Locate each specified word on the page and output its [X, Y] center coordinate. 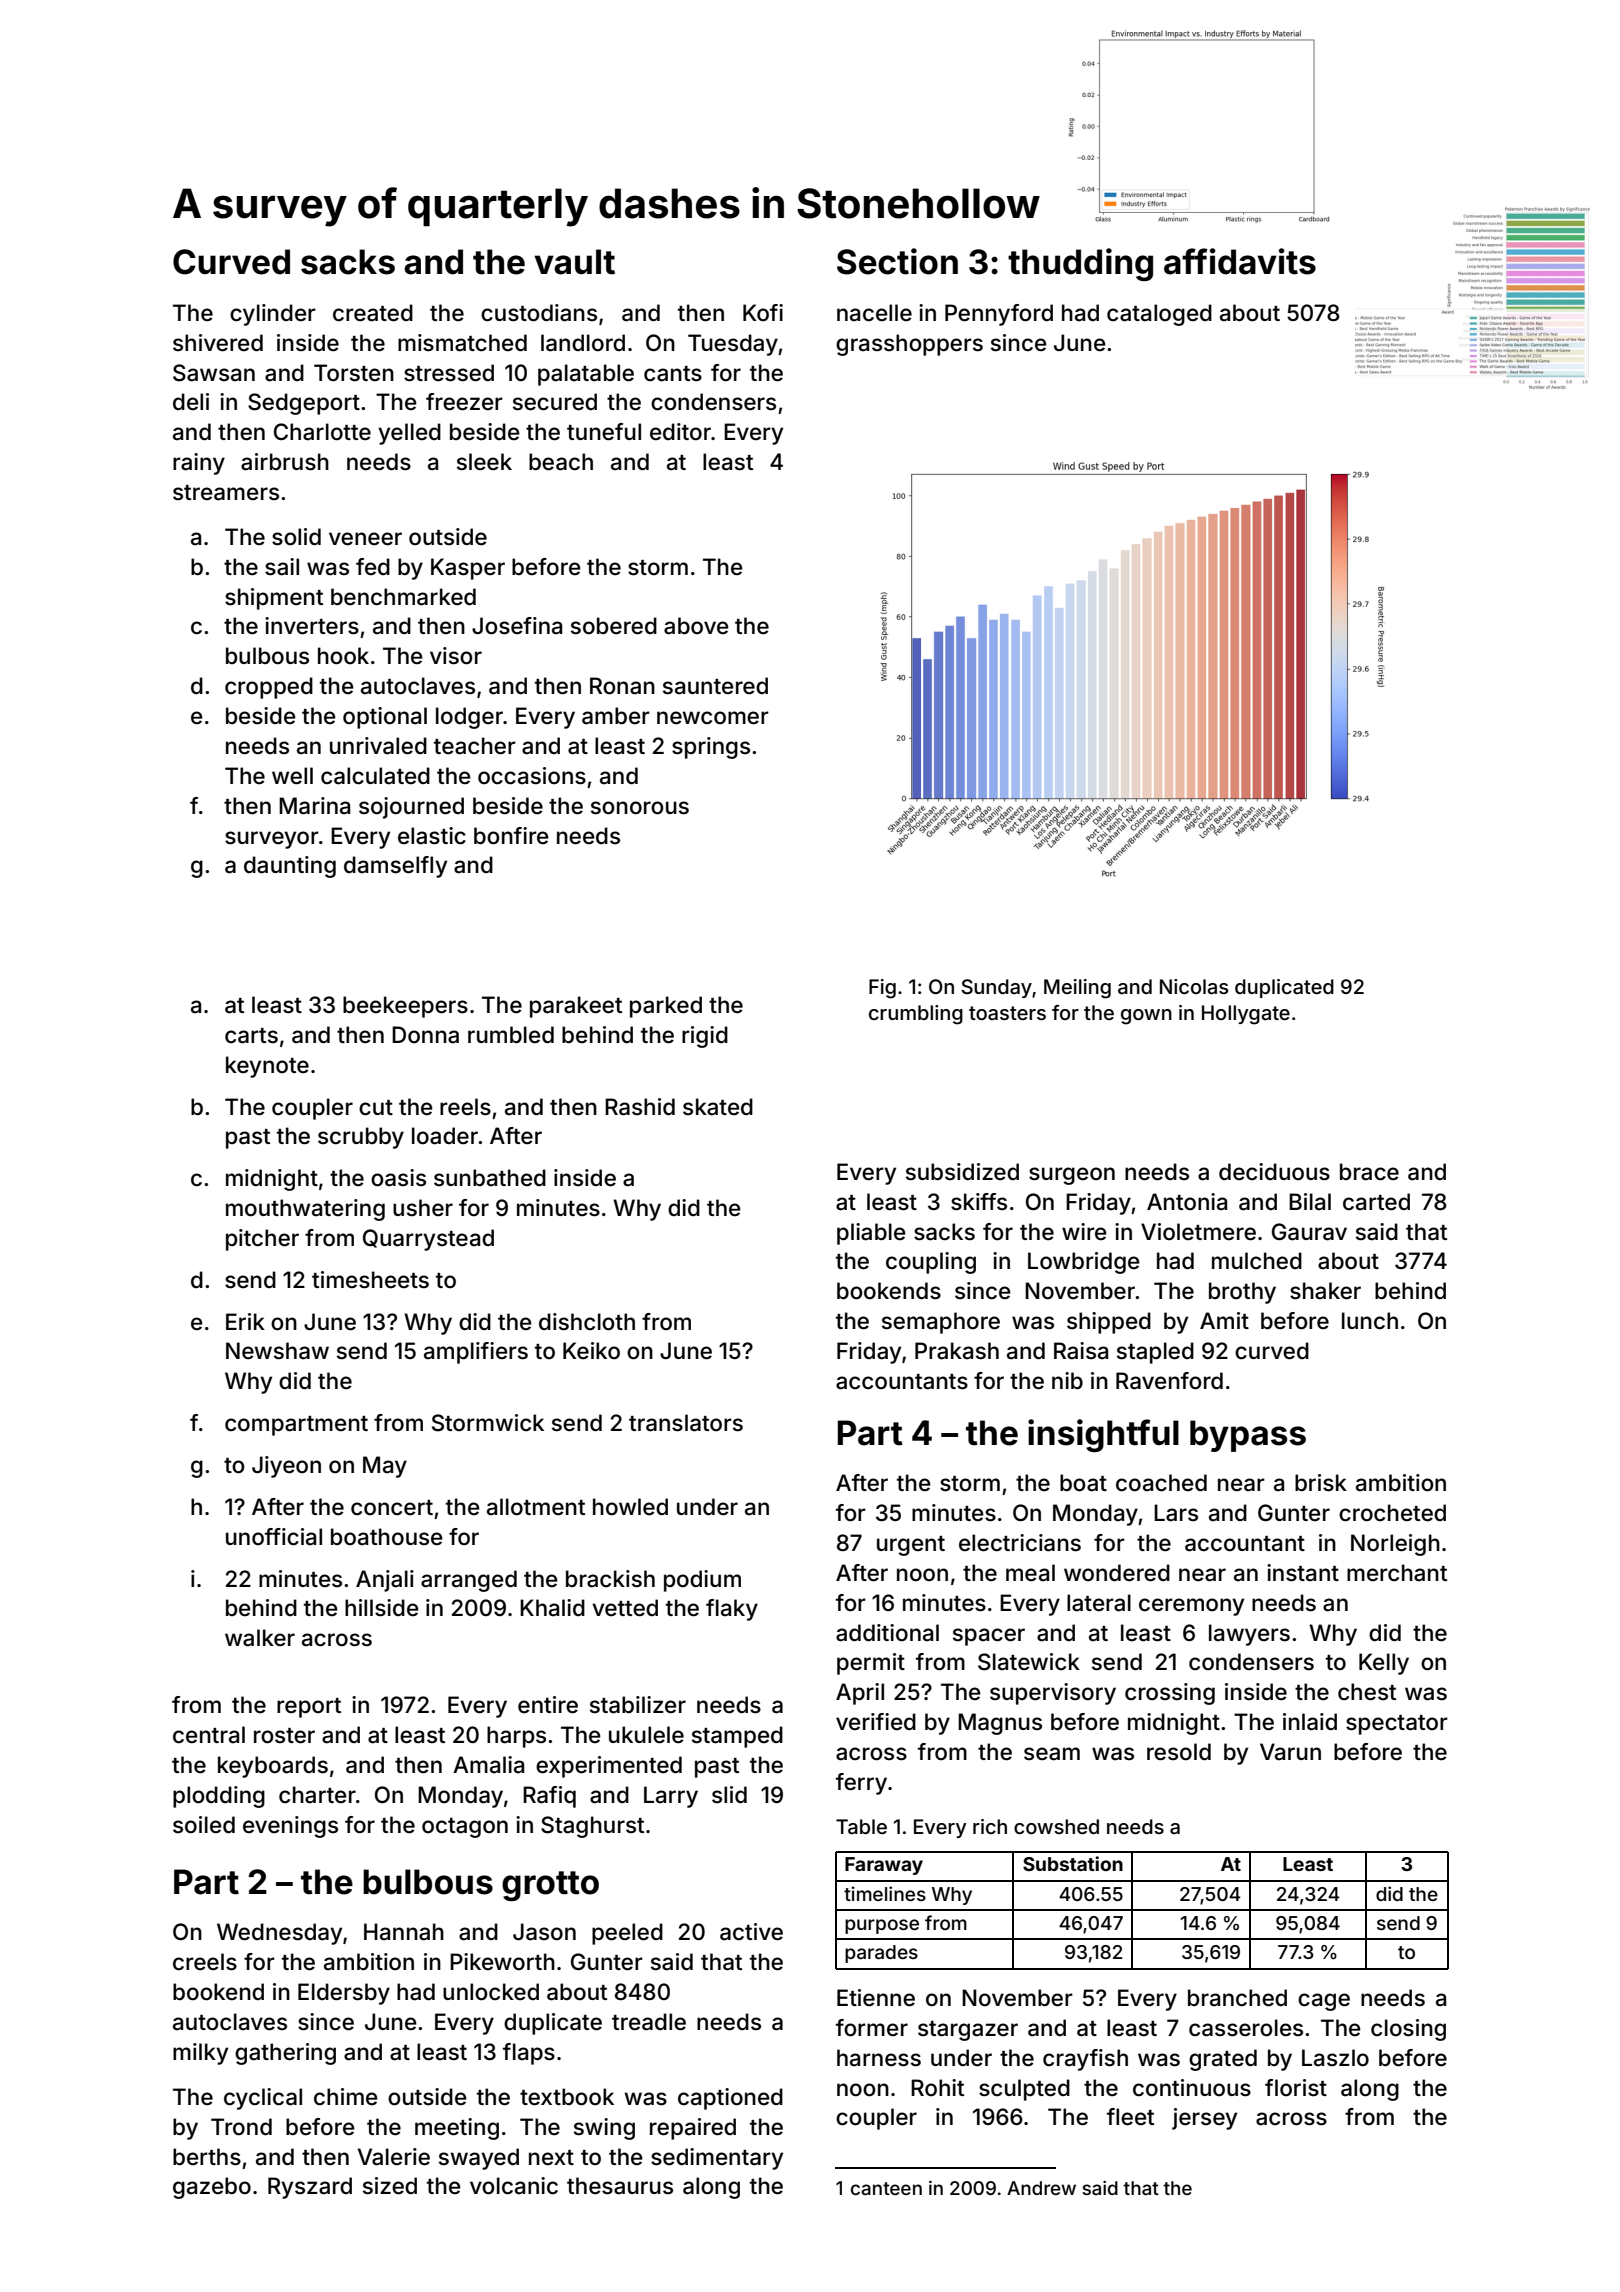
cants [673, 374]
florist [1296, 2088]
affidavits [1240, 261]
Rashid [640, 1107]
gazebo [212, 2188]
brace [1369, 1172]
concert [392, 1508]
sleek [484, 462]
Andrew [1041, 2188]
